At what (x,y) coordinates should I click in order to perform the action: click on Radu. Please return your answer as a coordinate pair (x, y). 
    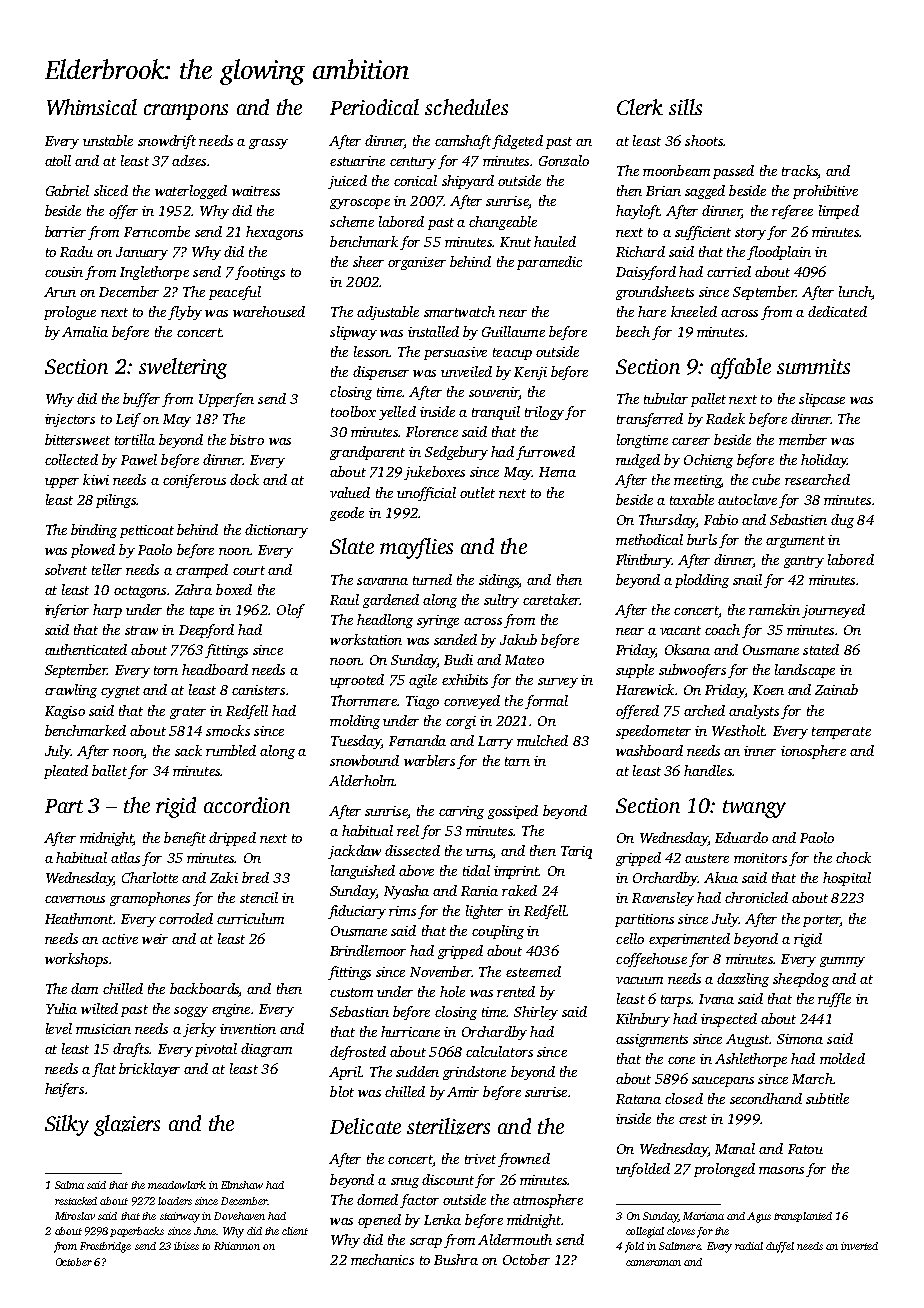
    Looking at the image, I should click on (76, 251).
